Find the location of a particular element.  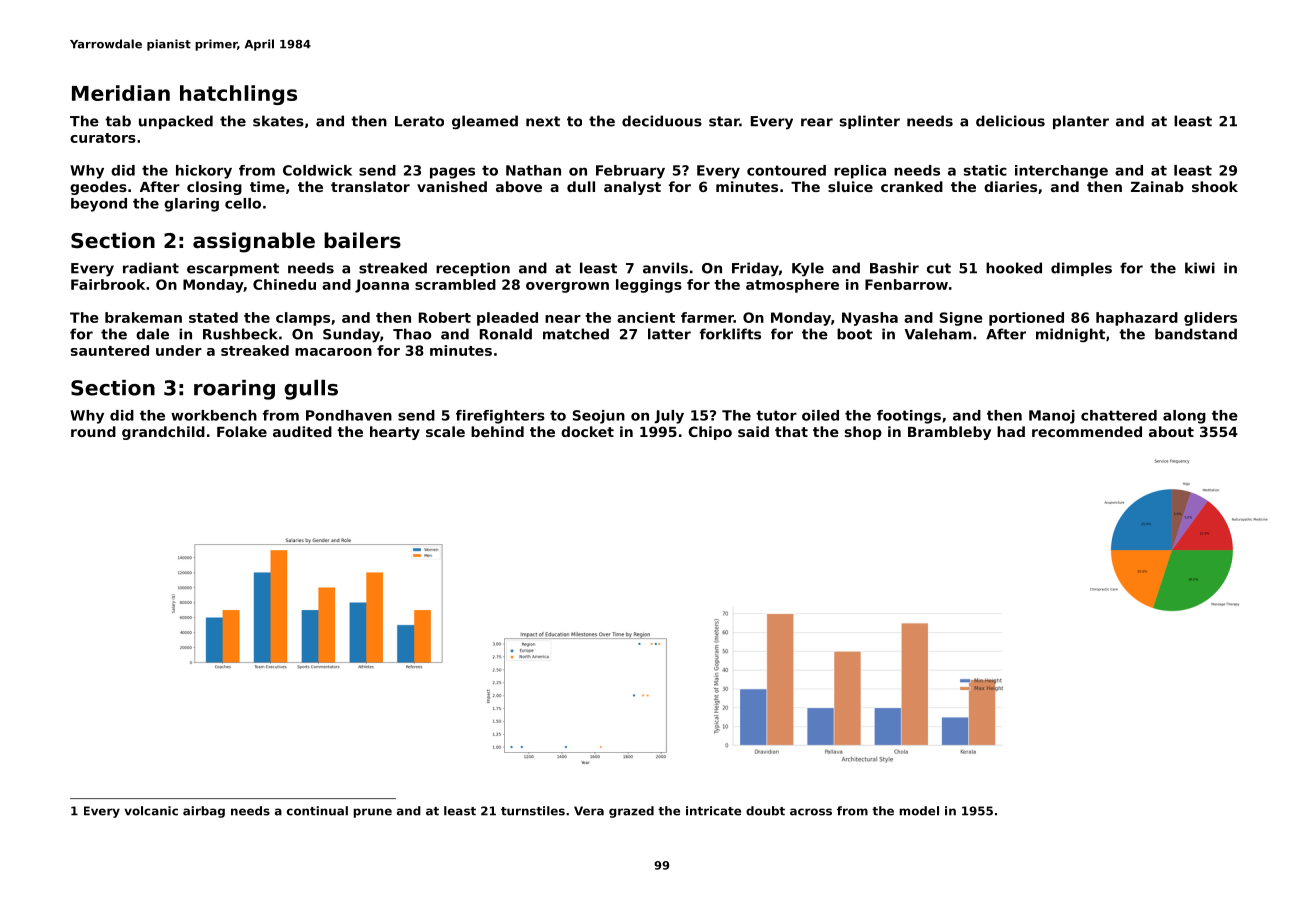

hatchlings is located at coordinates (238, 95).
